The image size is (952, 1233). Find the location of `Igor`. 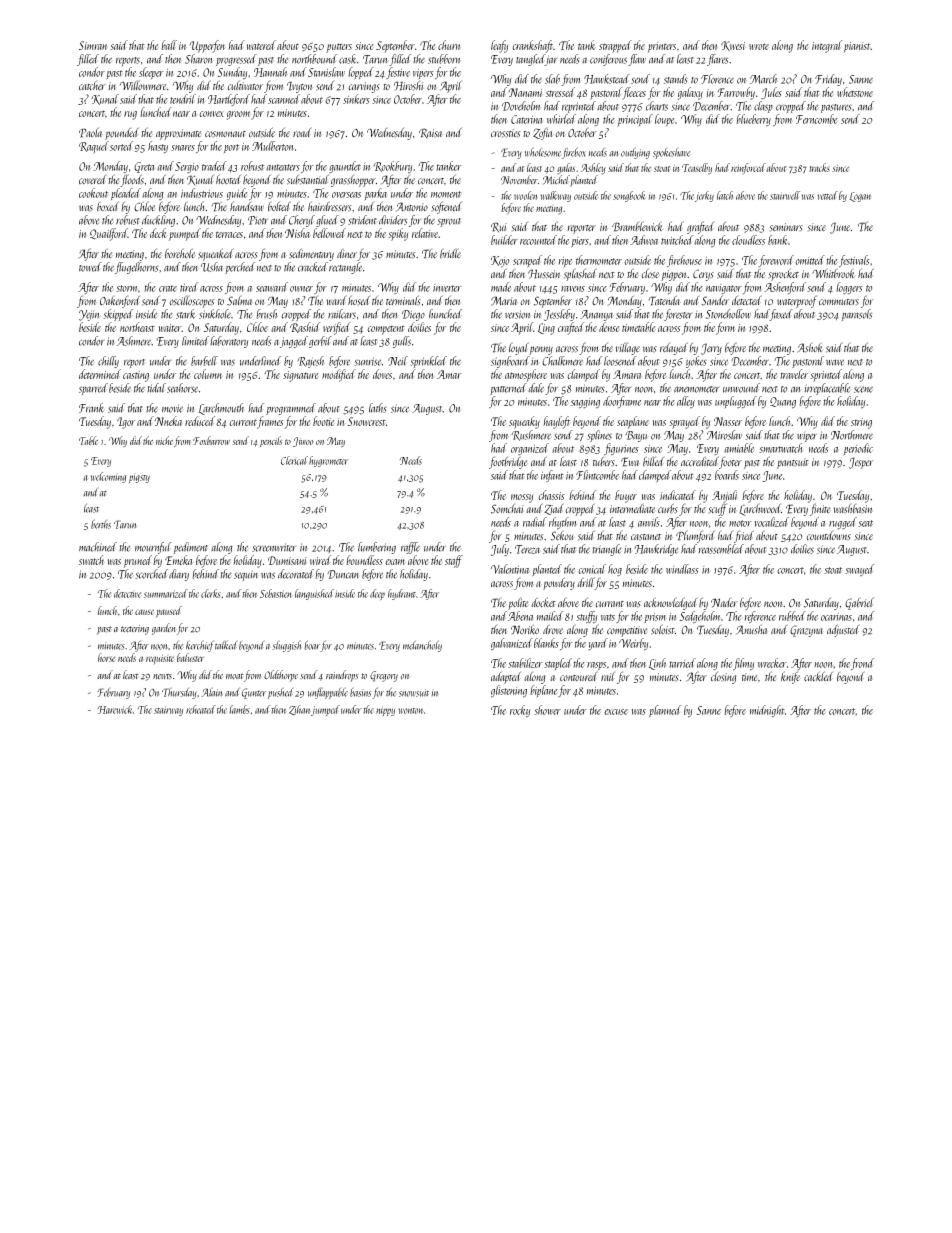

Igor is located at coordinates (126, 423).
